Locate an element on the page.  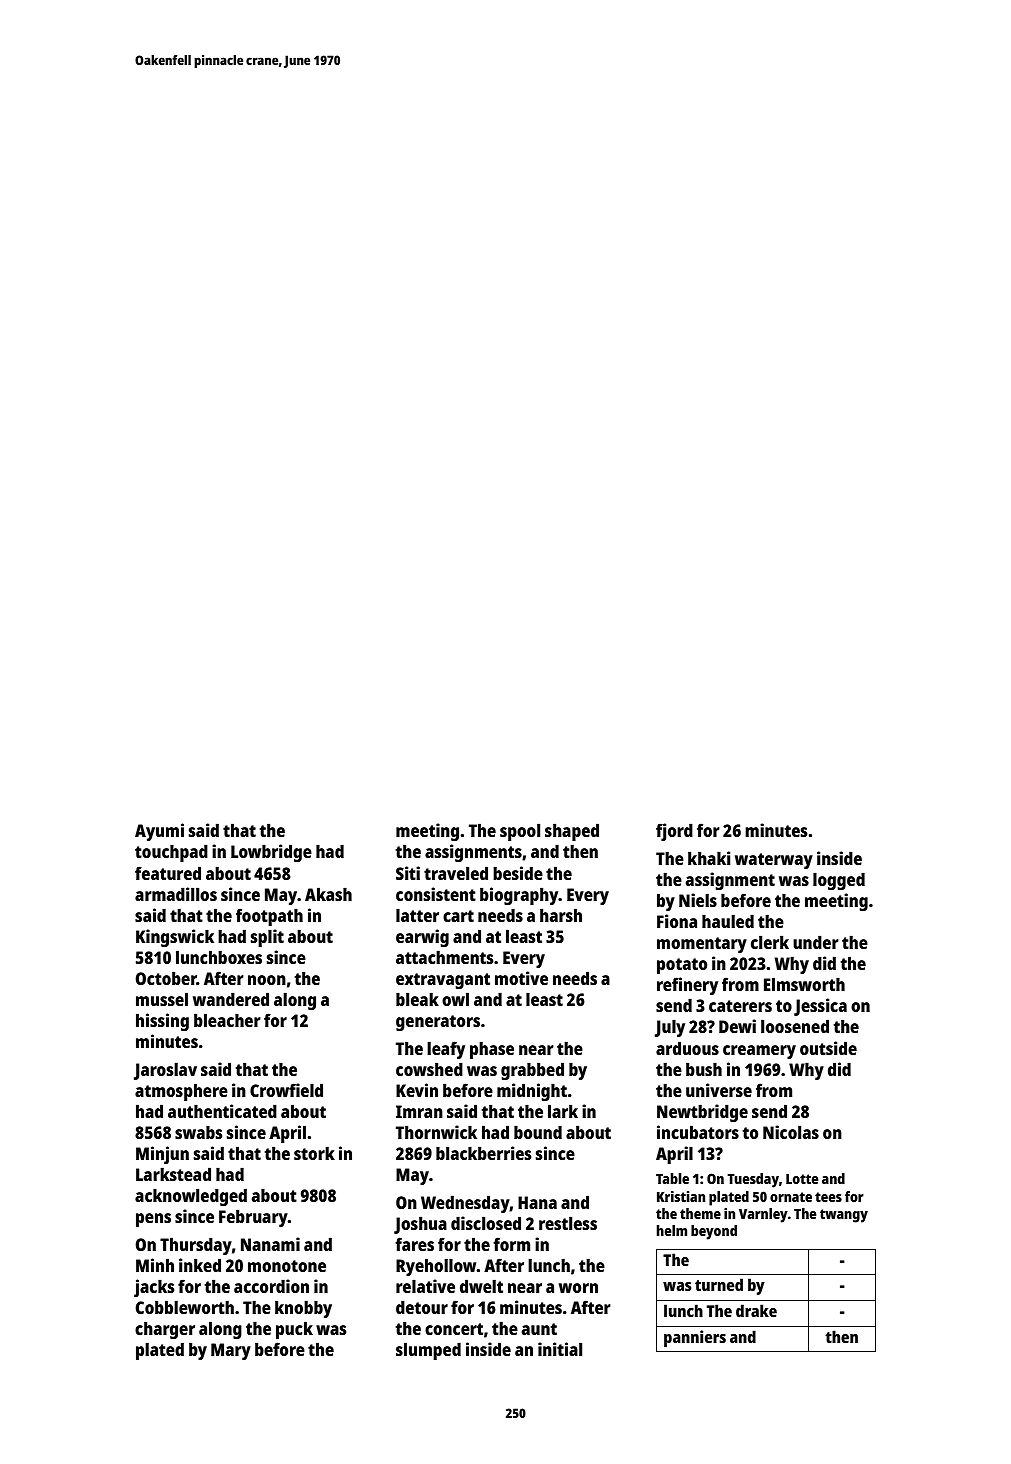
February is located at coordinates (253, 1218).
